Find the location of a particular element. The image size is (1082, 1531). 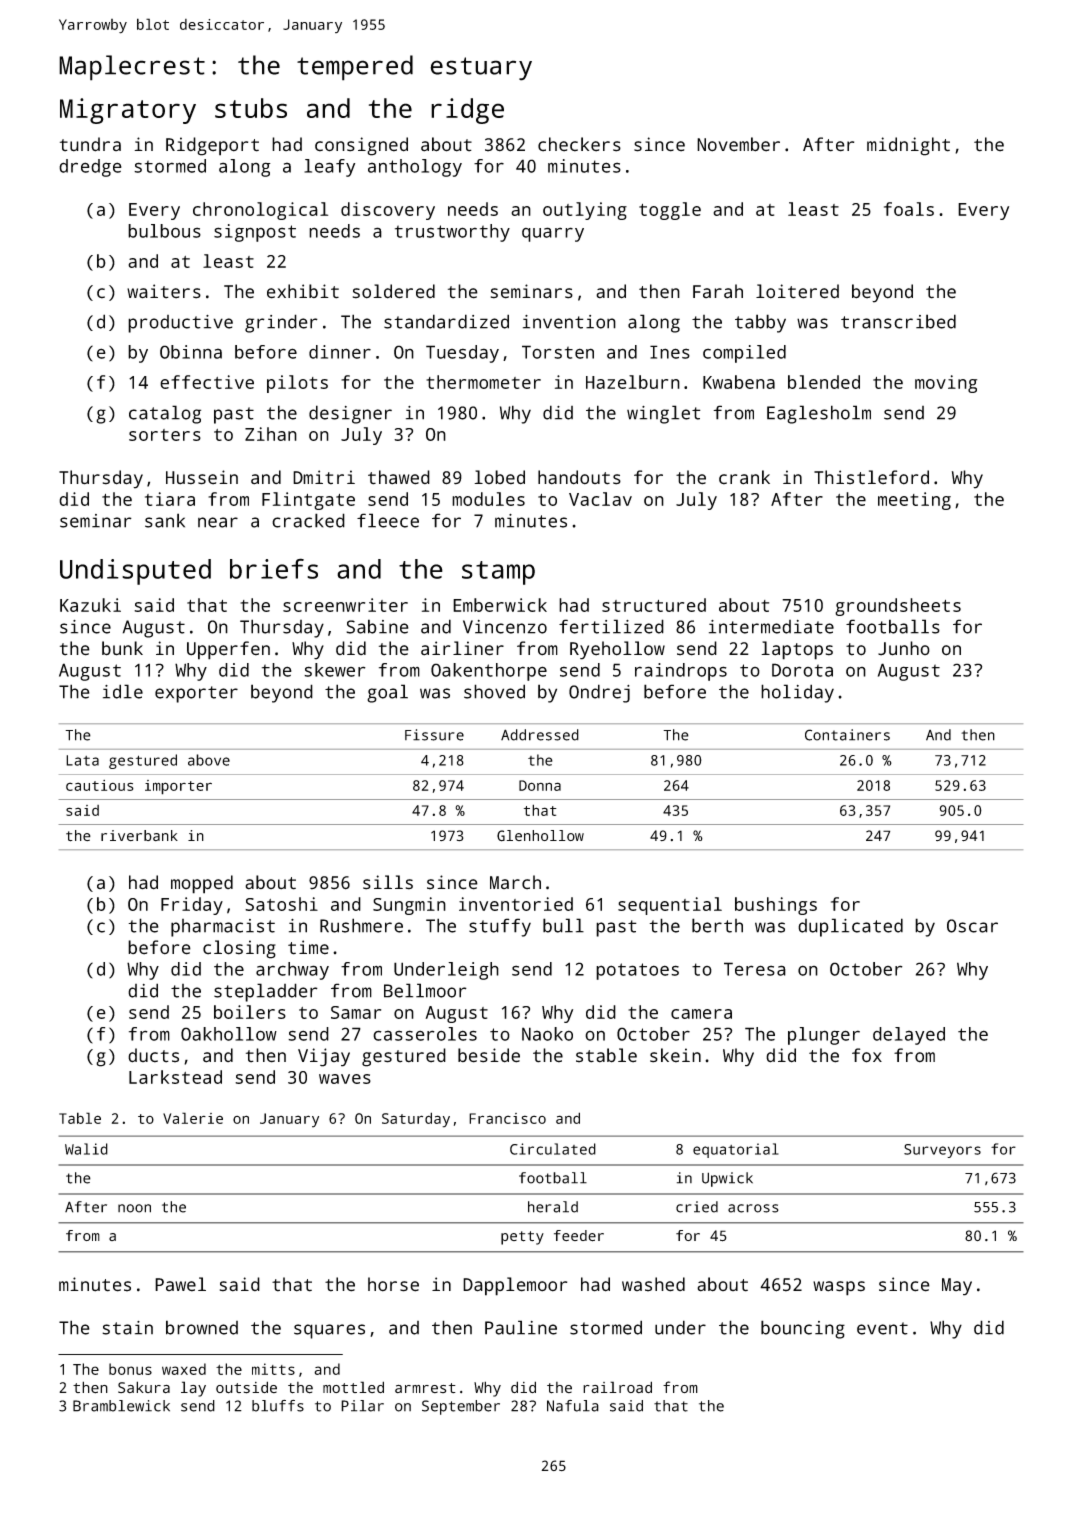

Valerie is located at coordinates (193, 1118).
